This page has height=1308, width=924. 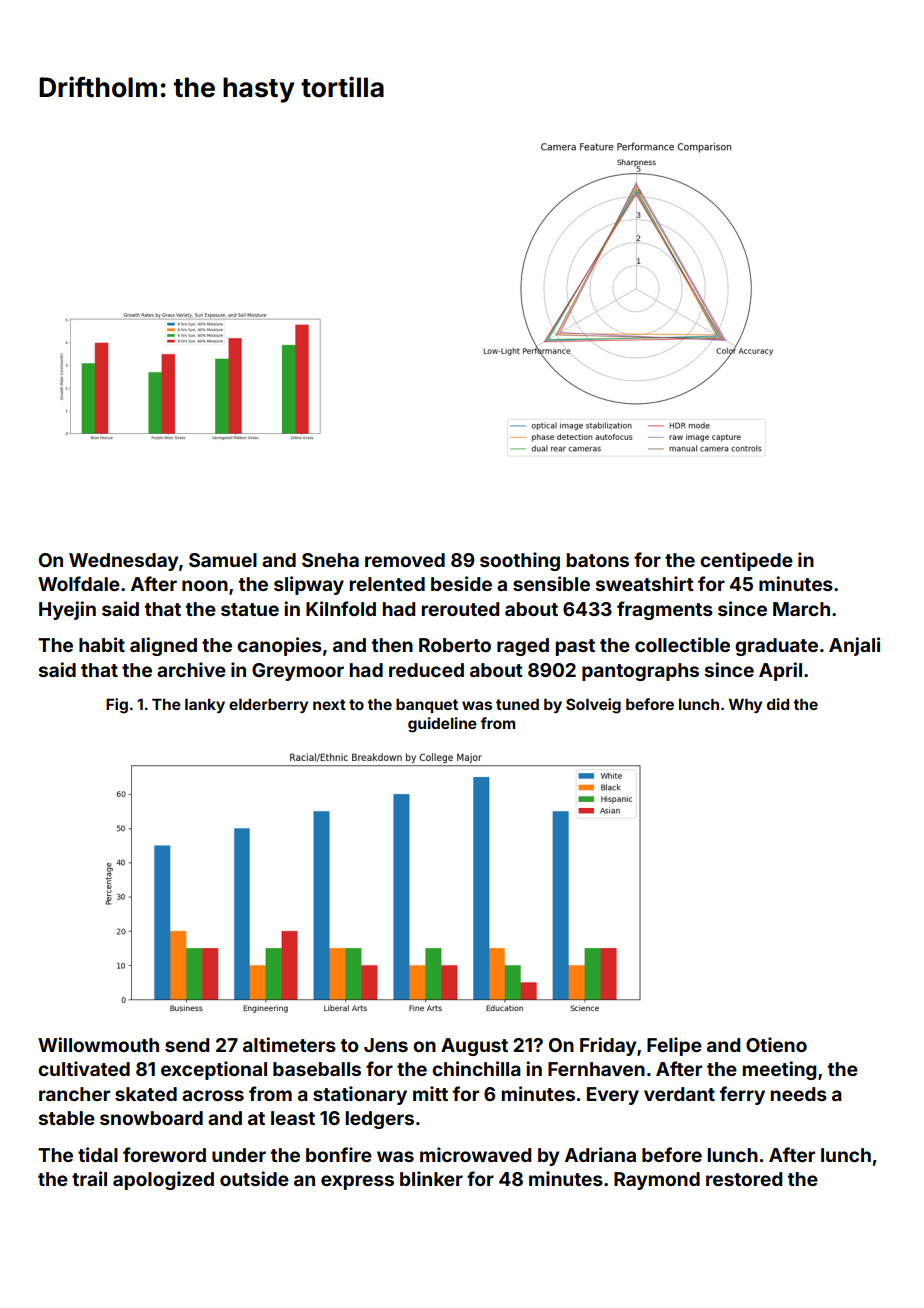 What do you see at coordinates (746, 561) in the page?
I see `centipede` at bounding box center [746, 561].
